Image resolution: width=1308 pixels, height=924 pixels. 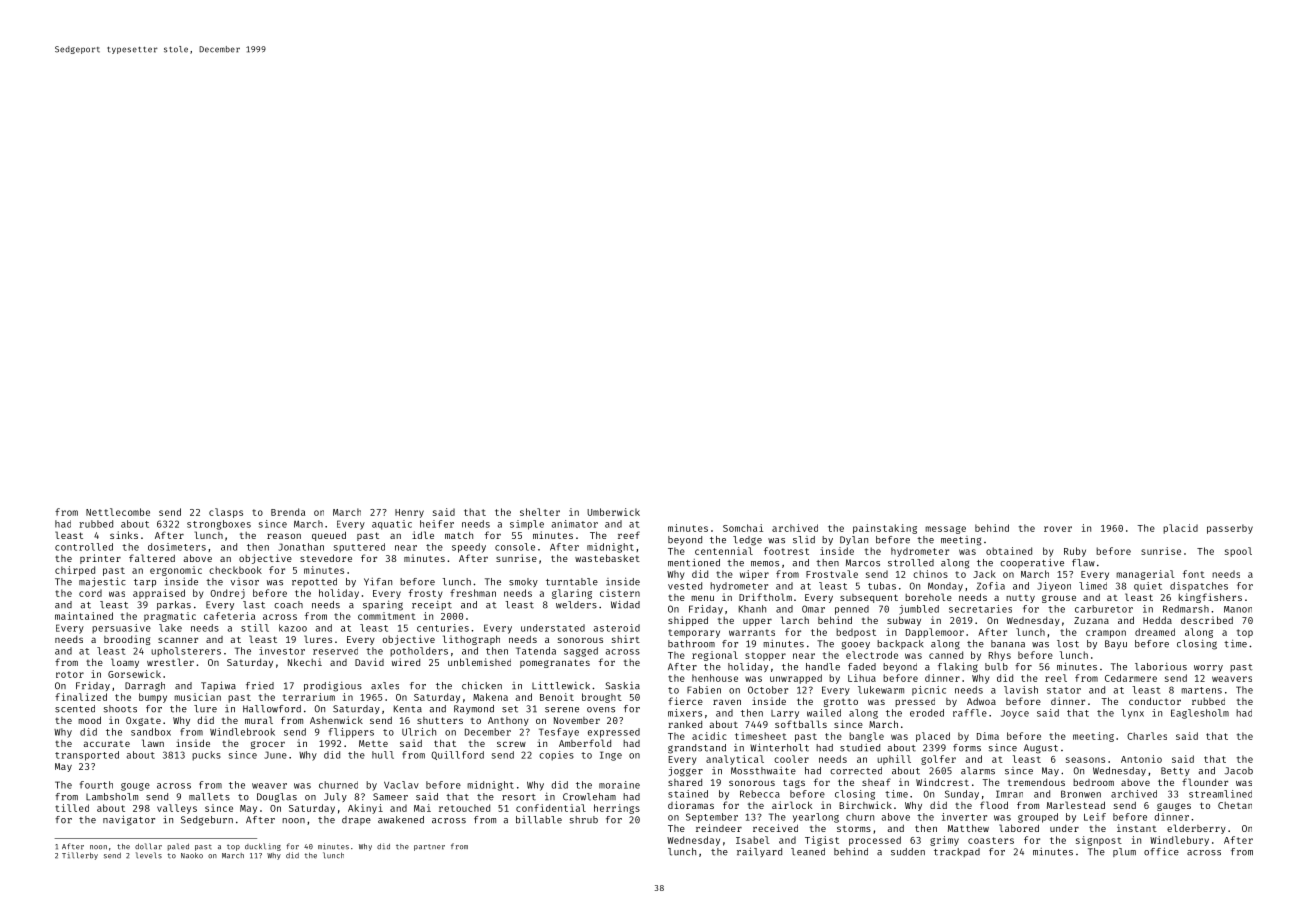 What do you see at coordinates (356, 820) in the screenshot?
I see `drape` at bounding box center [356, 820].
